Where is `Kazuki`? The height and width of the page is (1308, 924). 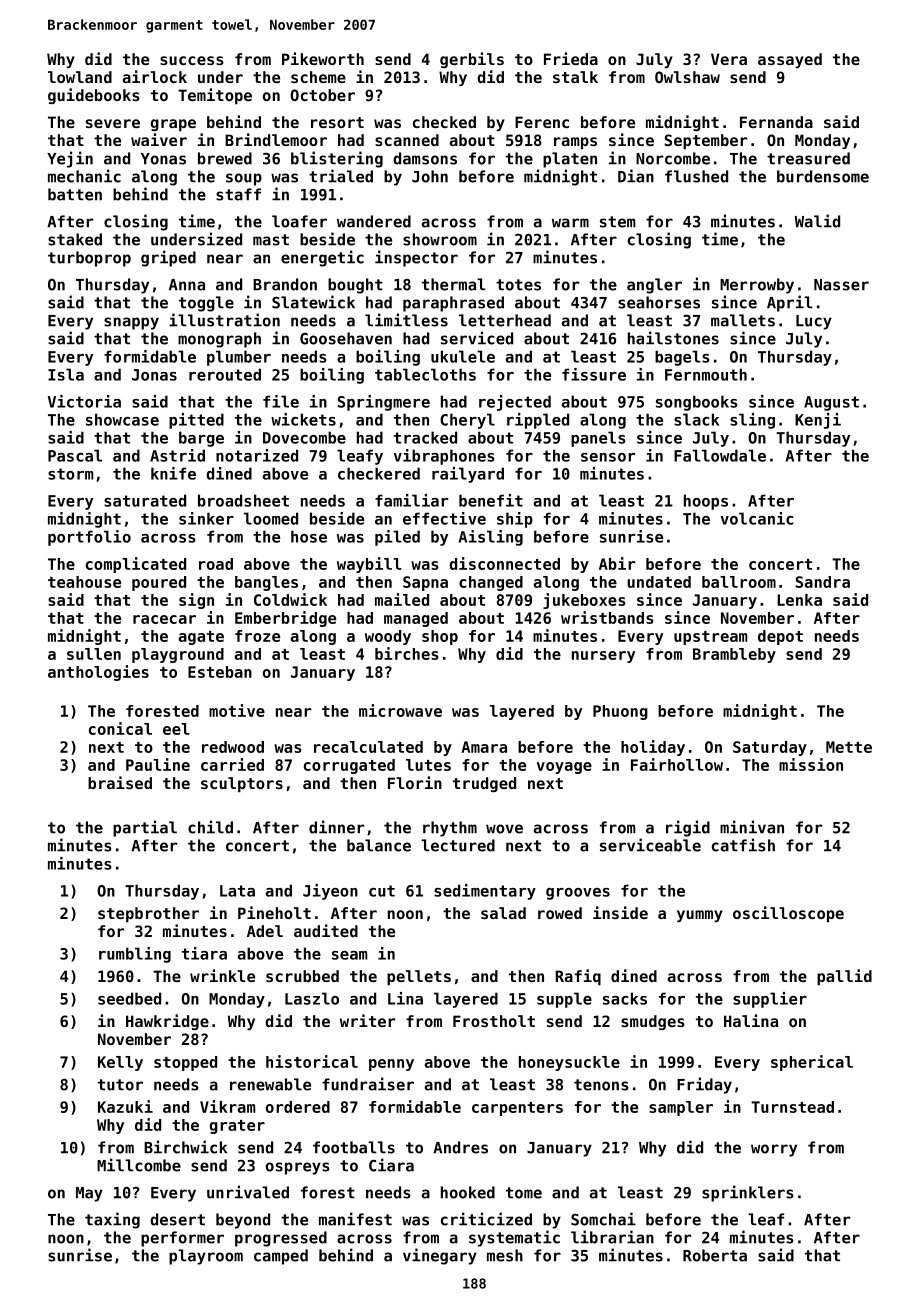 Kazuki is located at coordinates (125, 1106).
